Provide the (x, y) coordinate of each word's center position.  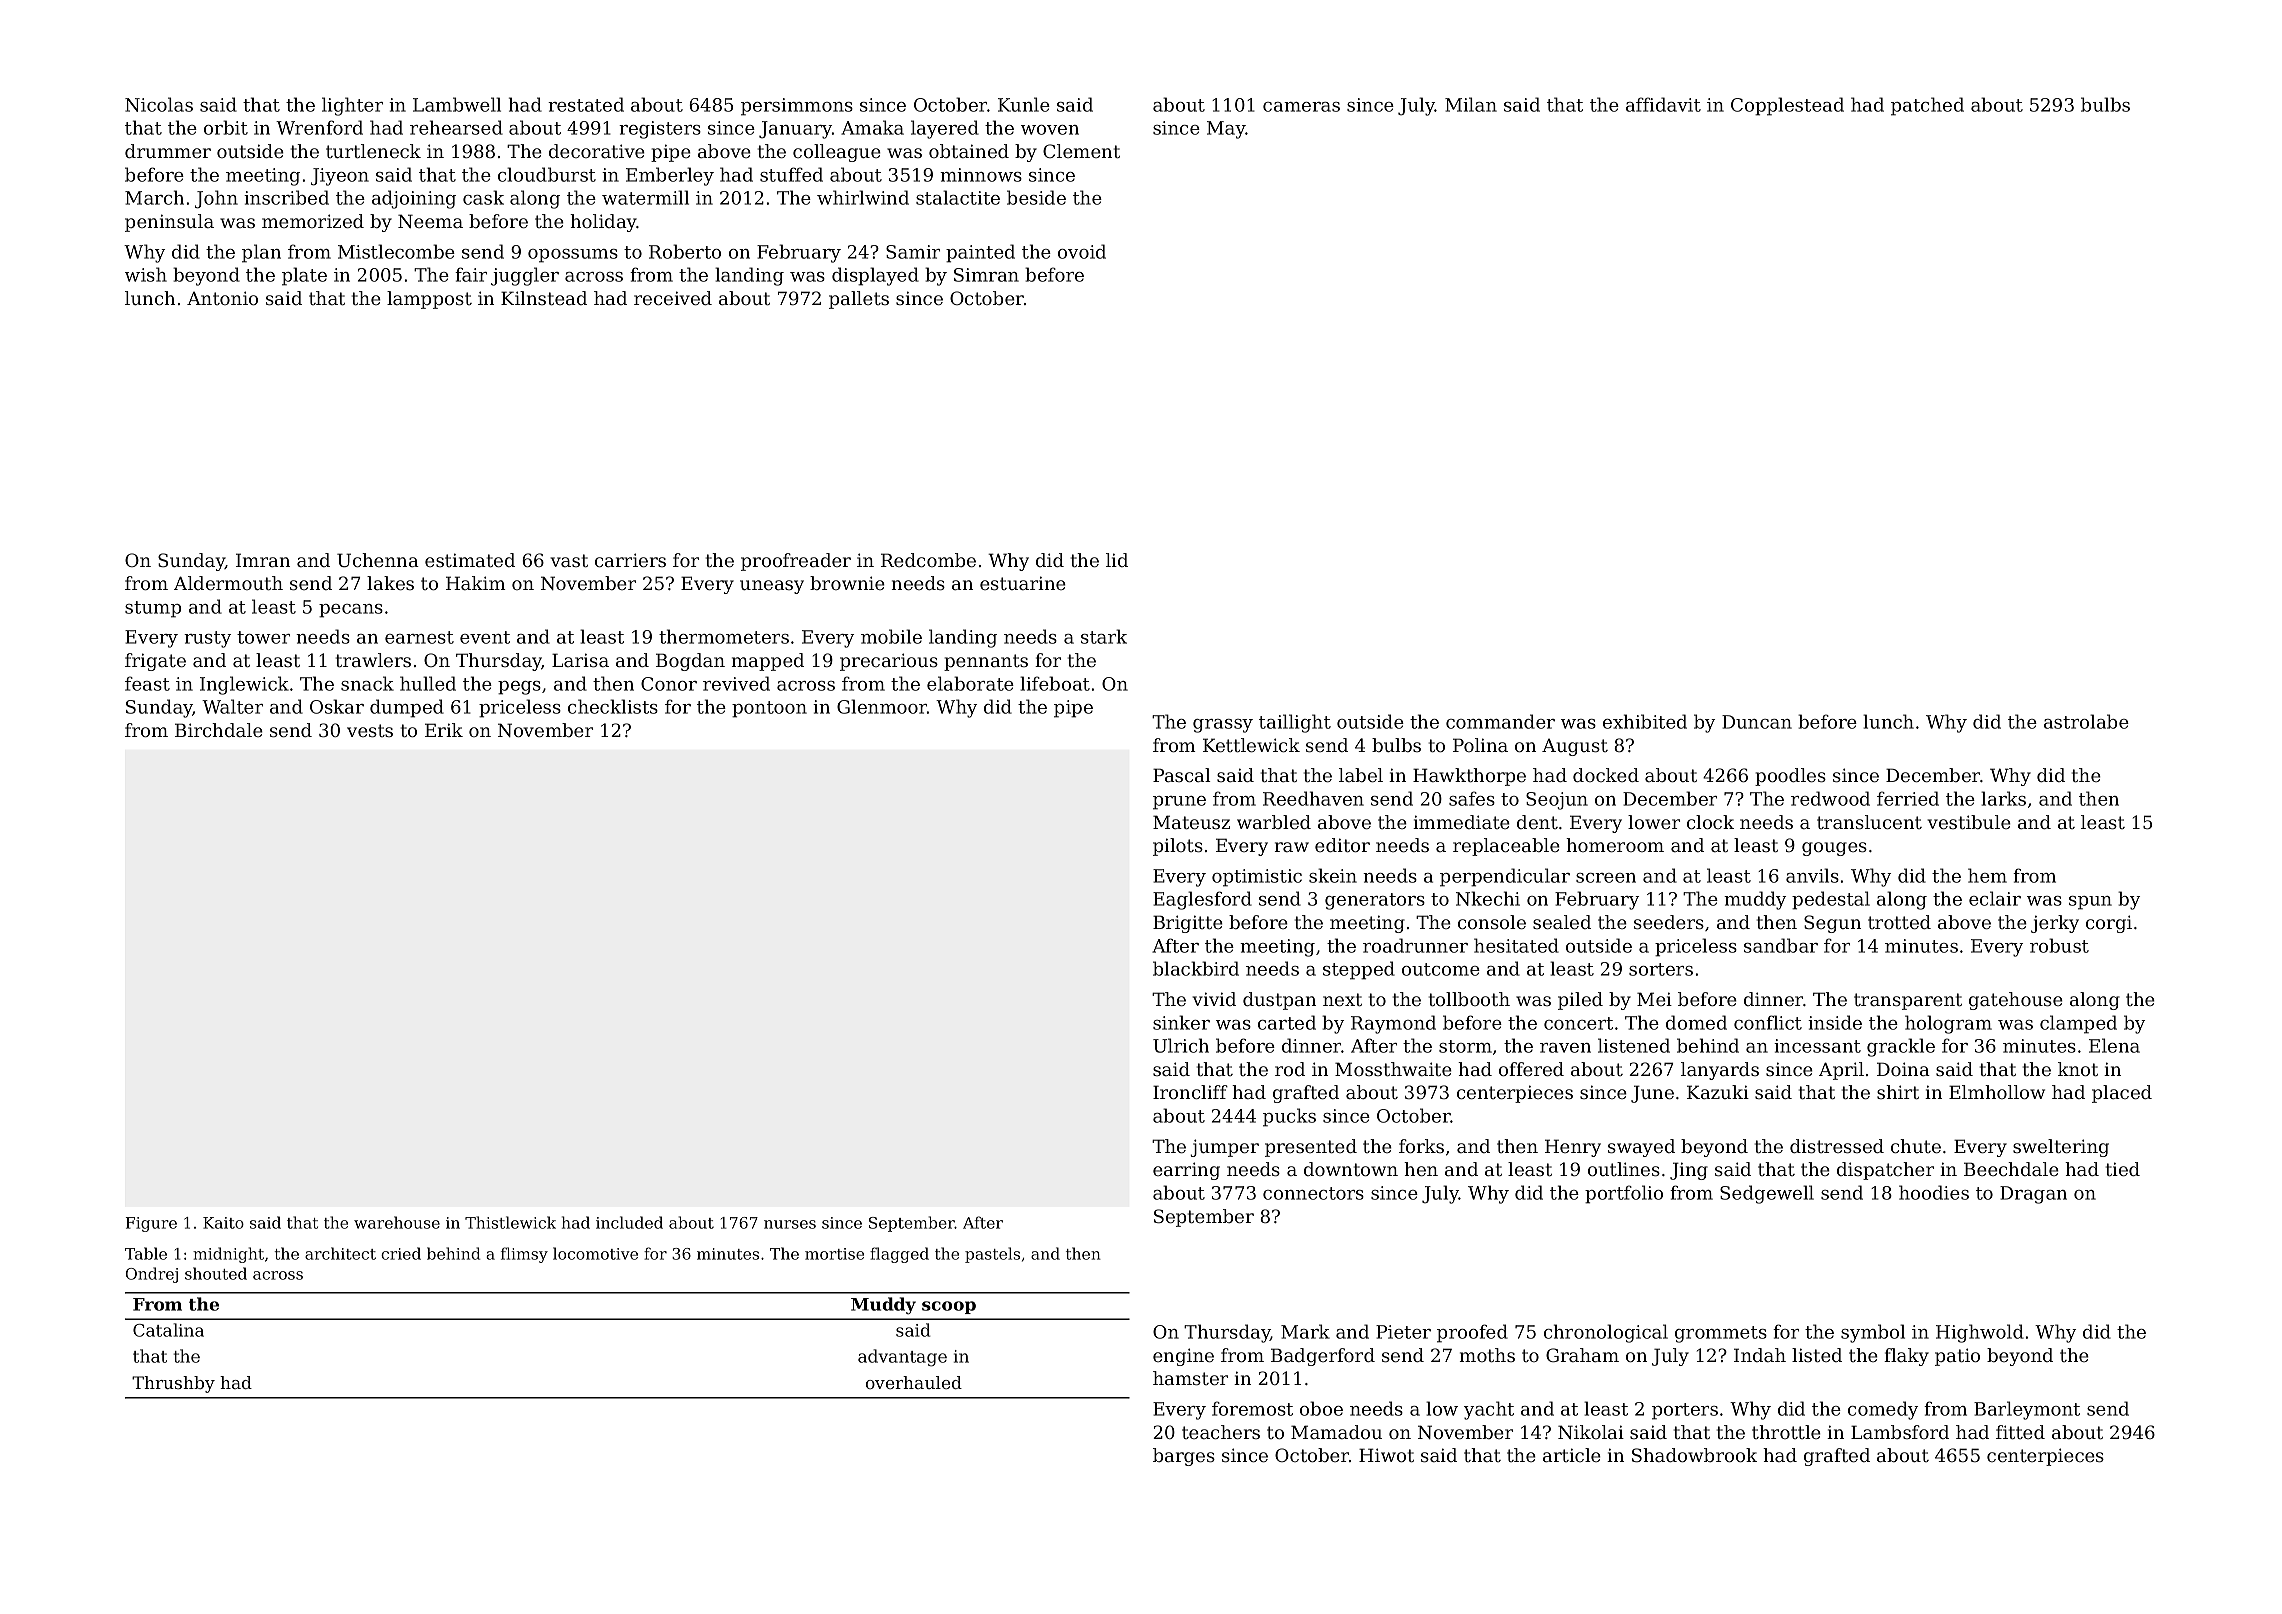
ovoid (1082, 251)
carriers (630, 560)
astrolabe (2086, 721)
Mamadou (1336, 1432)
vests (370, 730)
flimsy (524, 1255)
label (1361, 775)
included (629, 1222)
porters (1685, 1411)
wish (146, 274)
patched (1927, 106)
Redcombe (928, 560)
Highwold (1980, 1333)
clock (1710, 822)
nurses (790, 1224)
